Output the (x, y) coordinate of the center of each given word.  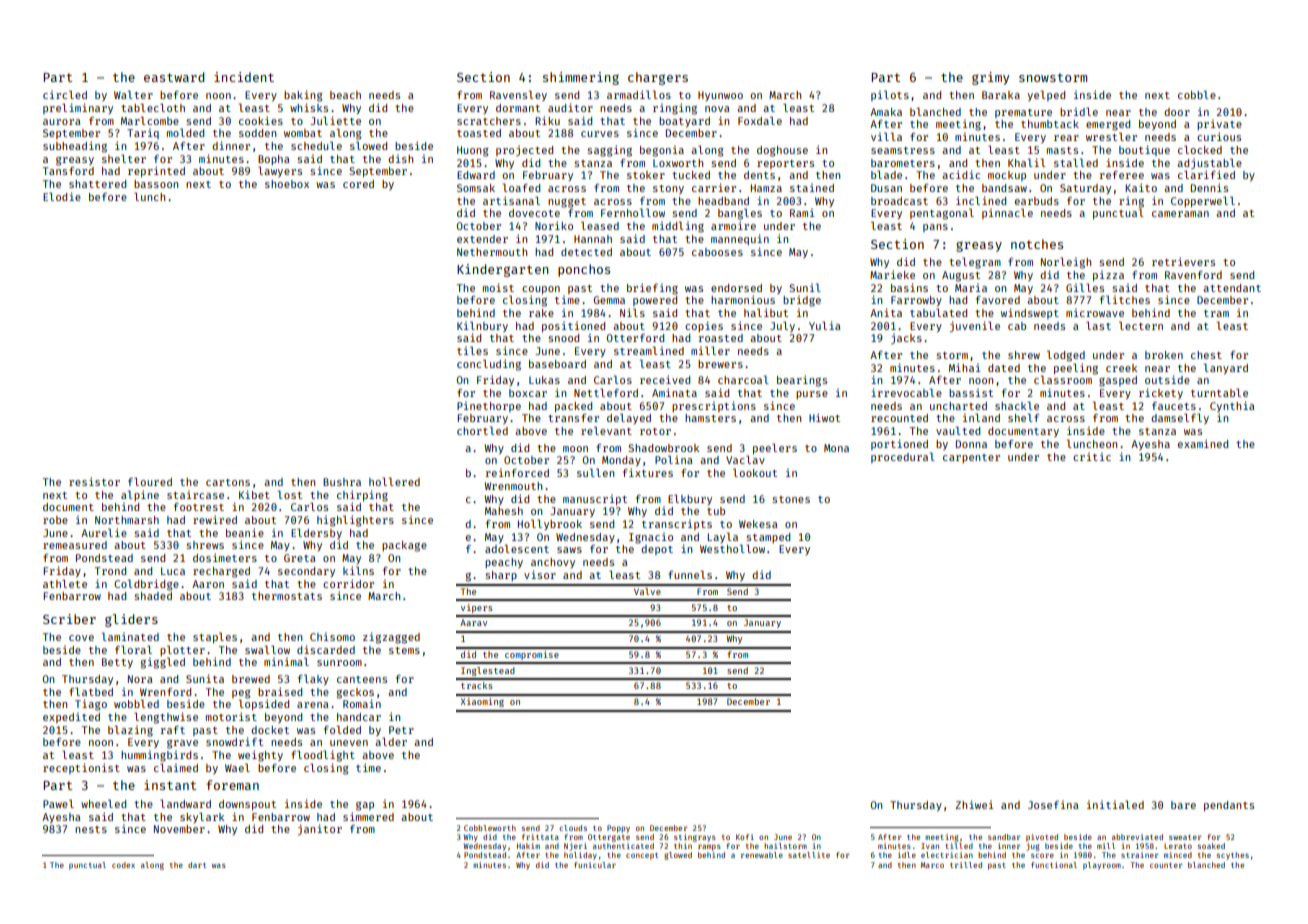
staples (215, 637)
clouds (573, 828)
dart (197, 865)
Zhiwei (974, 804)
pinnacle (1007, 213)
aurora (62, 122)
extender (482, 239)
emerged (1108, 125)
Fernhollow (633, 212)
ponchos (584, 270)
